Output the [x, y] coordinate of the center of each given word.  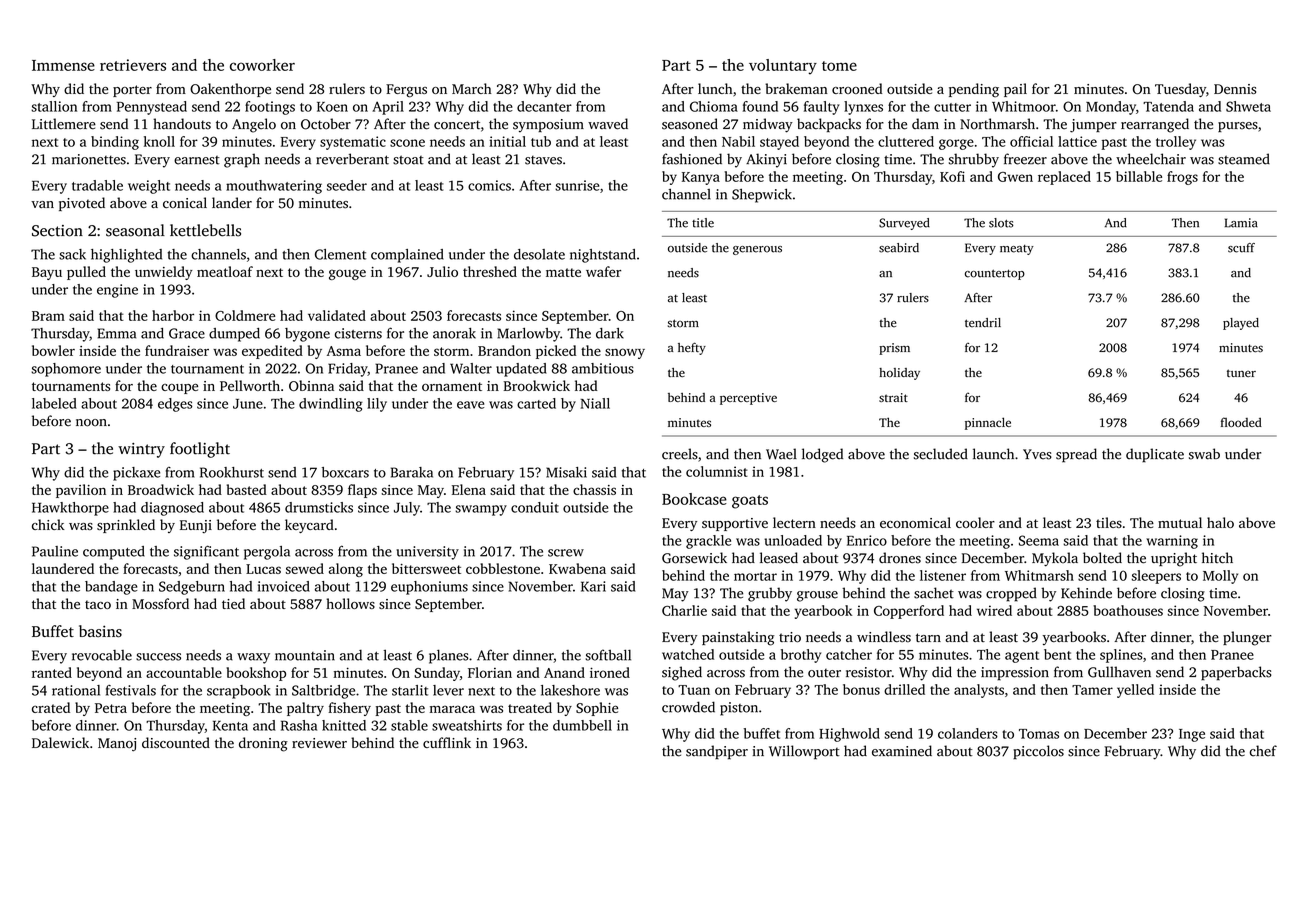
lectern [794, 522]
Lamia [1241, 223]
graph [242, 160]
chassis [594, 489]
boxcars [345, 472]
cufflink [447, 742]
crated [51, 707]
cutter [952, 107]
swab [1204, 454]
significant [206, 552]
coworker [262, 65]
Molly [1220, 577]
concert [457, 125]
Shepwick [762, 195]
